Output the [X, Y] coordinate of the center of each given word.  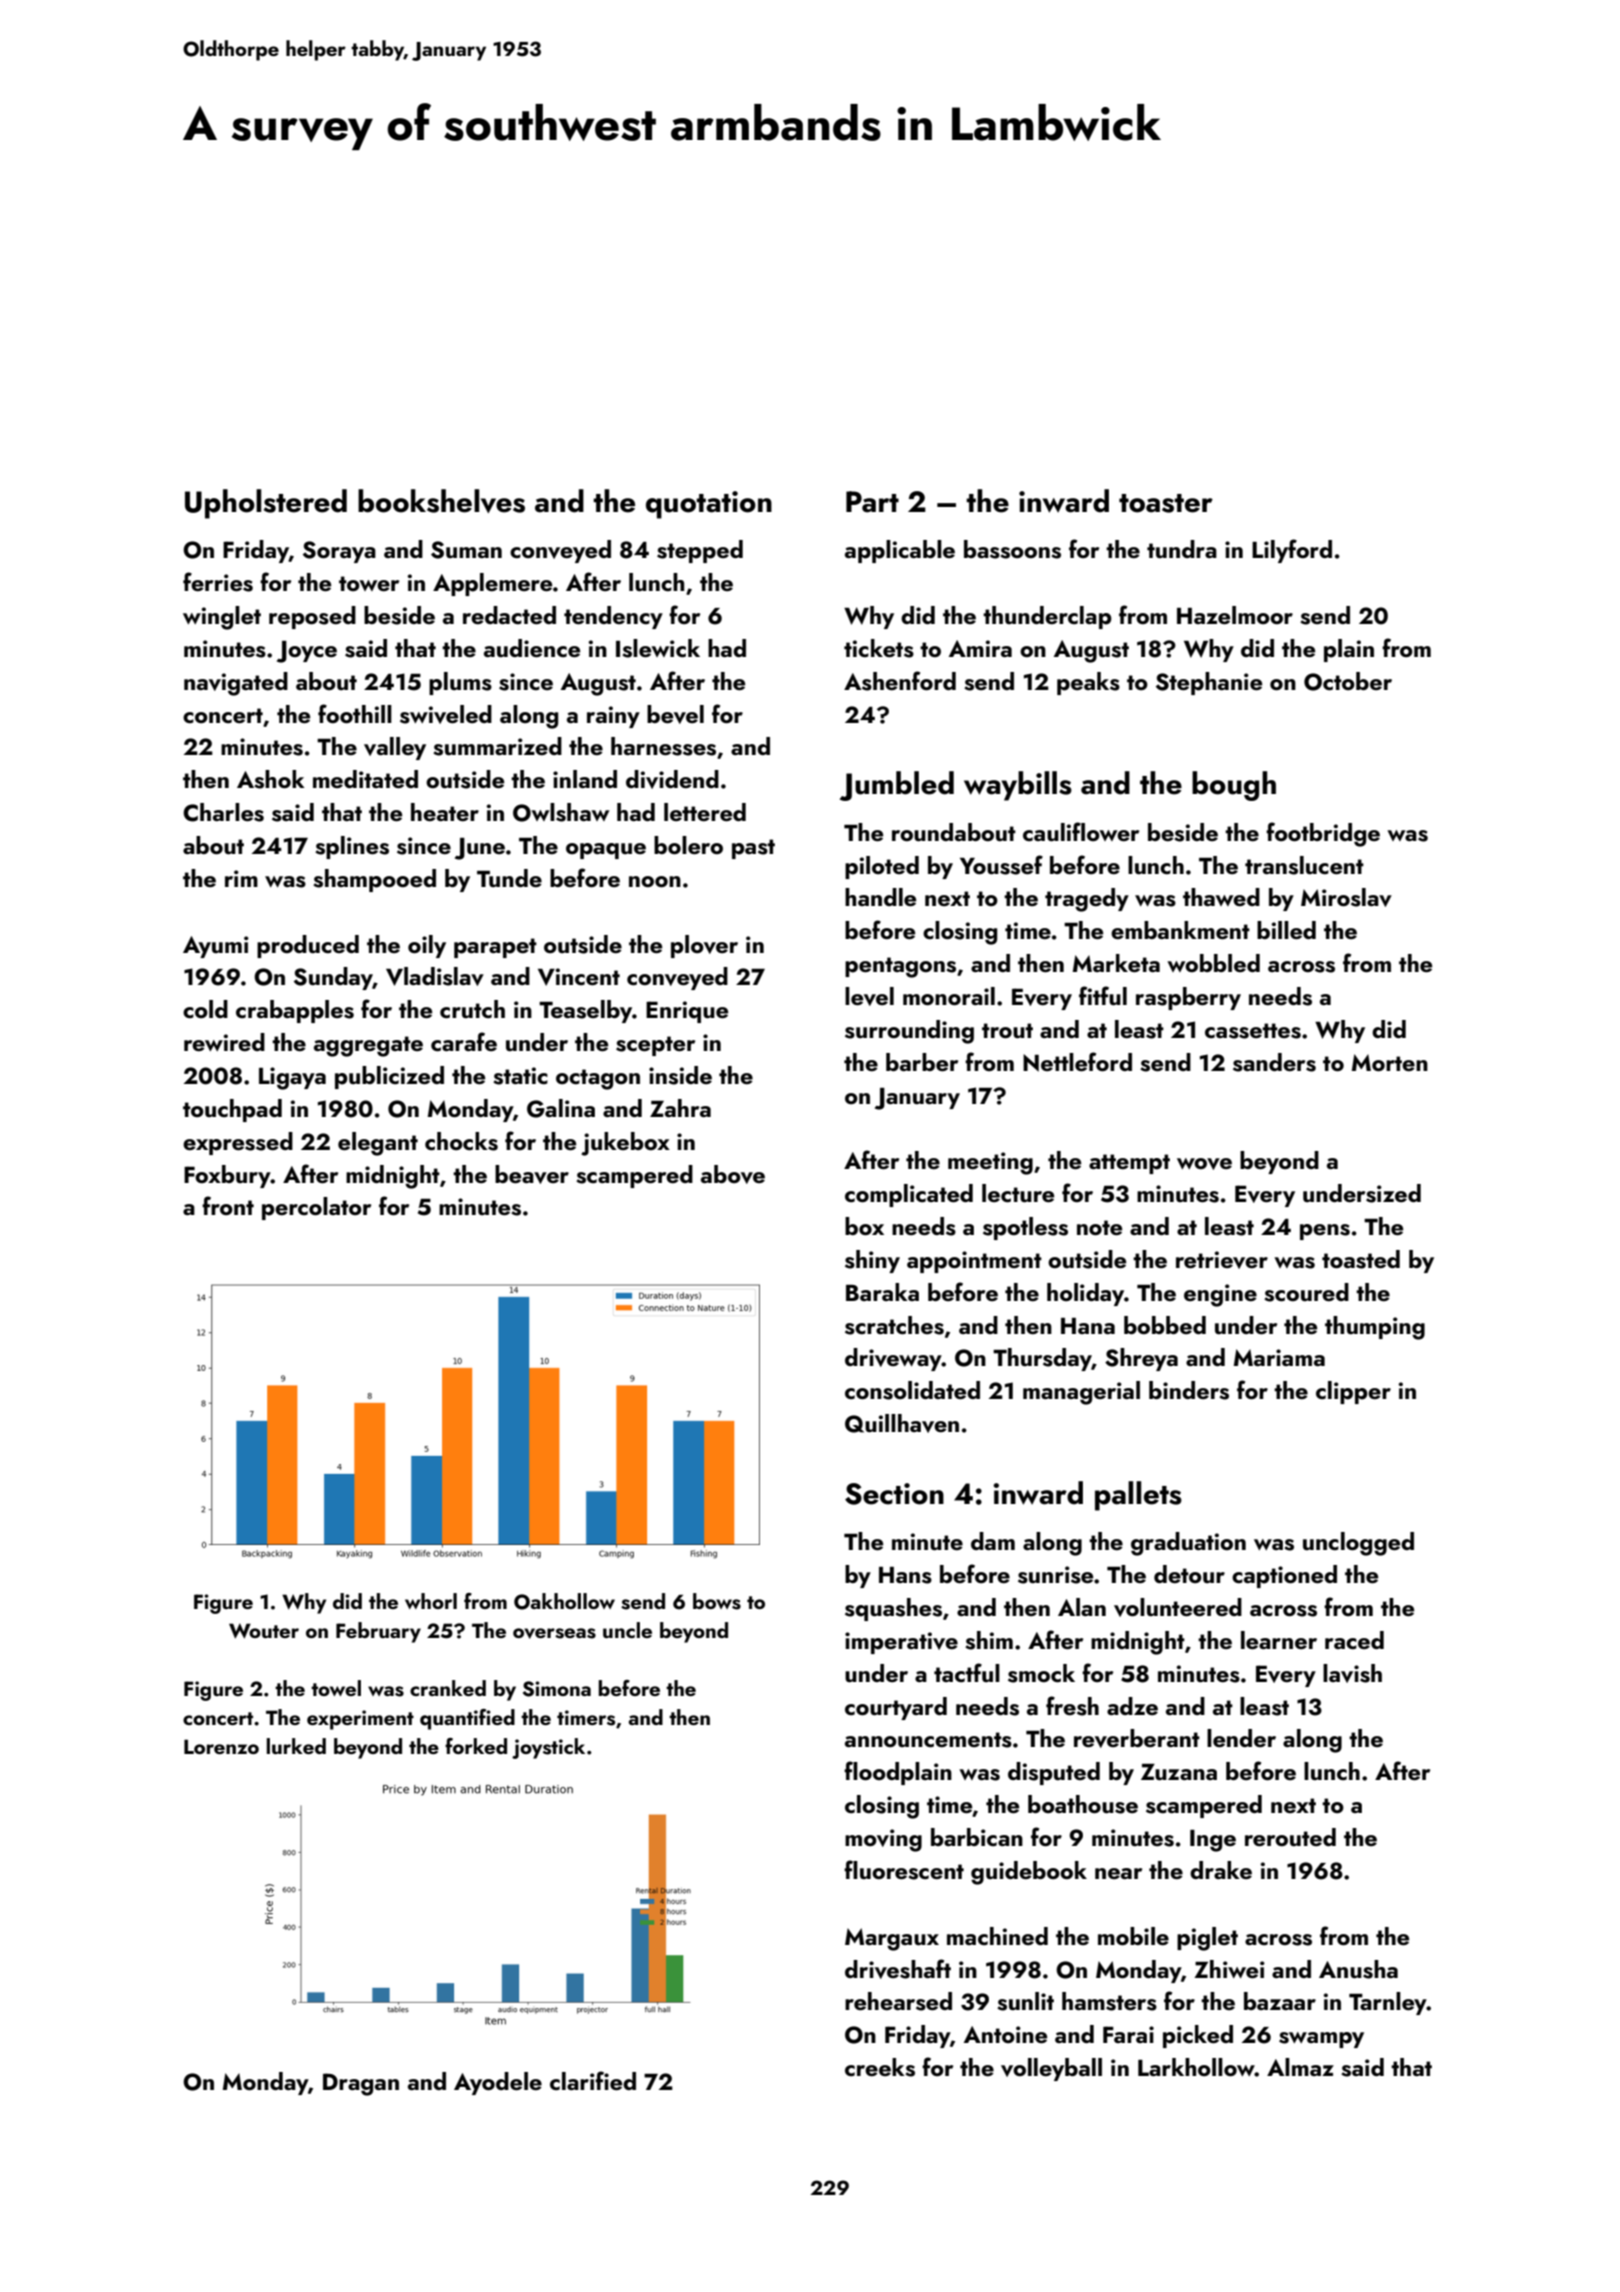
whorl [431, 1601]
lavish [1352, 1673]
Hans [905, 1575]
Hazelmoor [1235, 615]
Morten [1390, 1062]
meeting [990, 1163]
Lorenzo [221, 1746]
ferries [218, 582]
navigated [236, 684]
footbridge [1323, 834]
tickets [879, 648]
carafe [464, 1041]
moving [883, 1840]
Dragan [361, 2084]
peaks [1088, 683]
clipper [1353, 1392]
